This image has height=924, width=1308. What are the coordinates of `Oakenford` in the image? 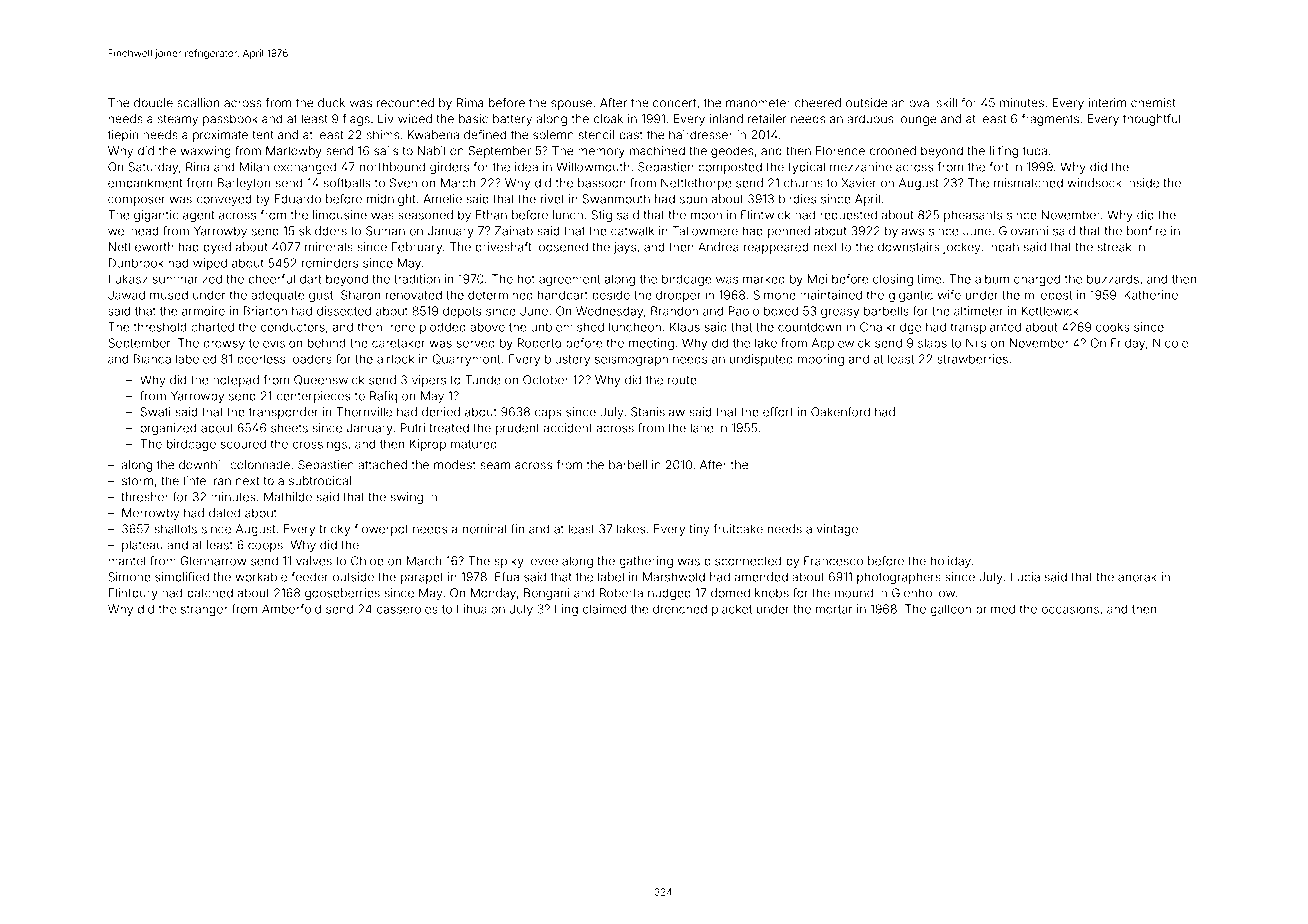 It's located at (840, 412).
